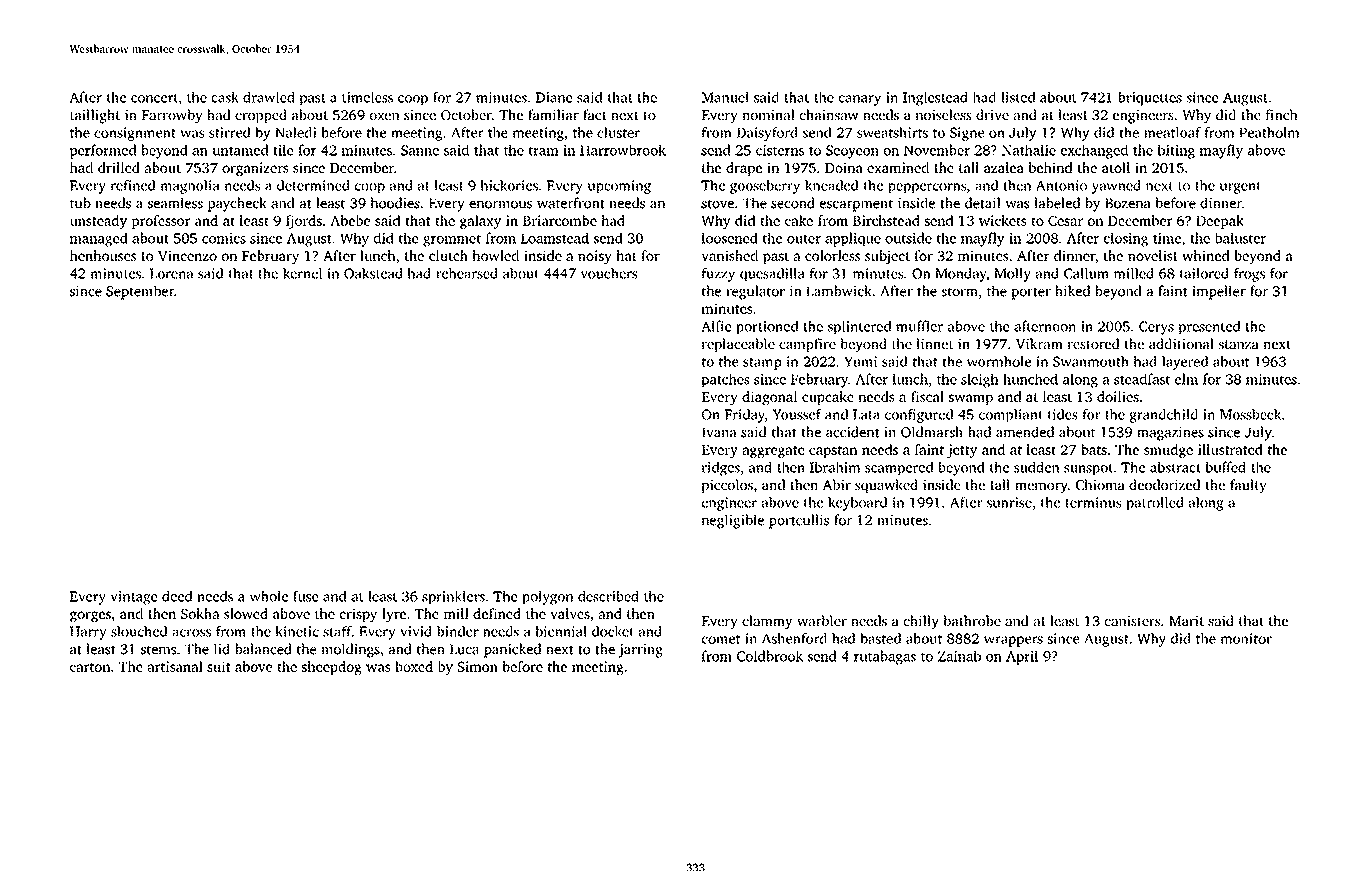 This screenshot has height=887, width=1372. I want to click on briquettes, so click(1150, 98).
